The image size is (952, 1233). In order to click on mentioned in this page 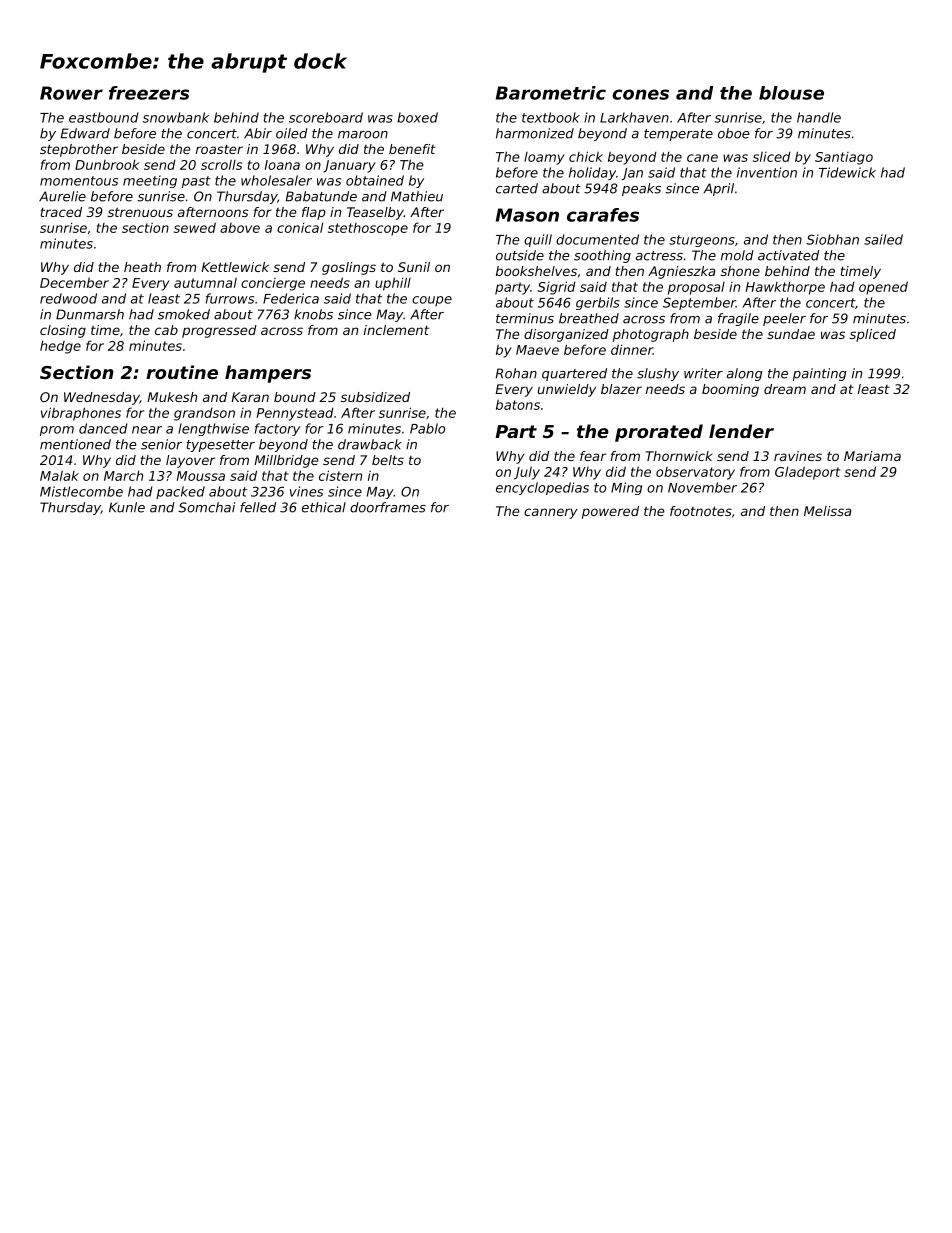, I will do `click(75, 444)`.
